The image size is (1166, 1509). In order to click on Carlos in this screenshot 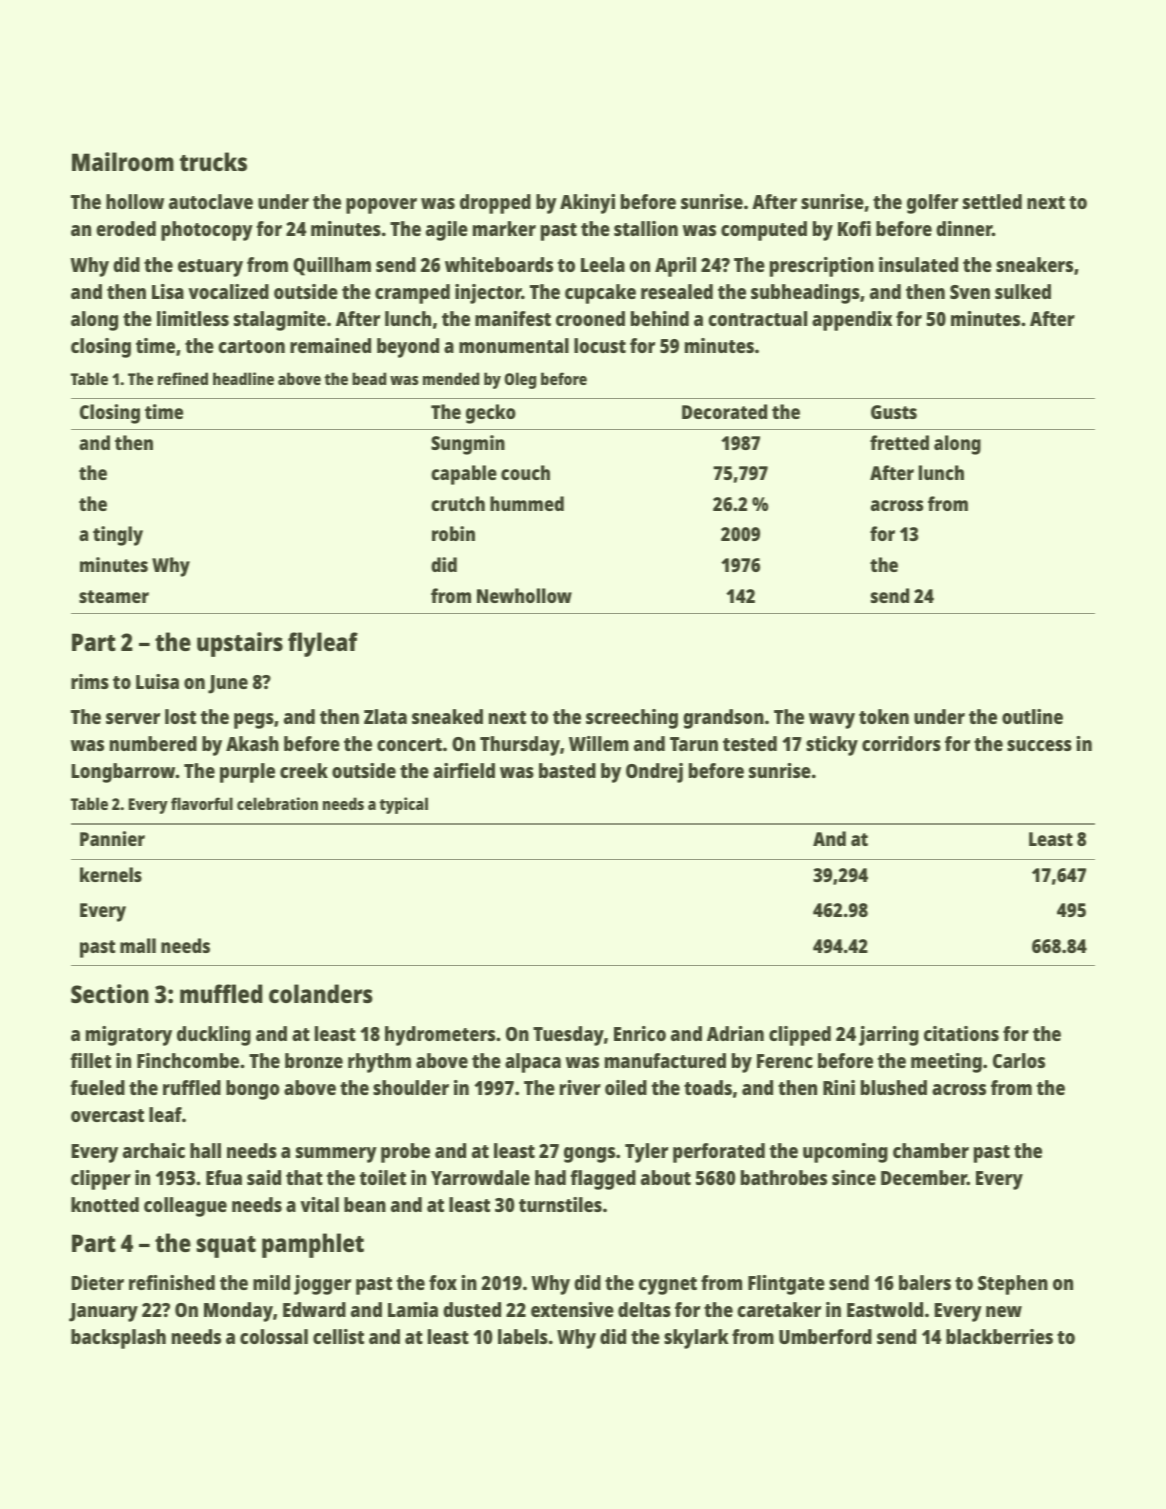, I will do `click(1019, 1060)`.
